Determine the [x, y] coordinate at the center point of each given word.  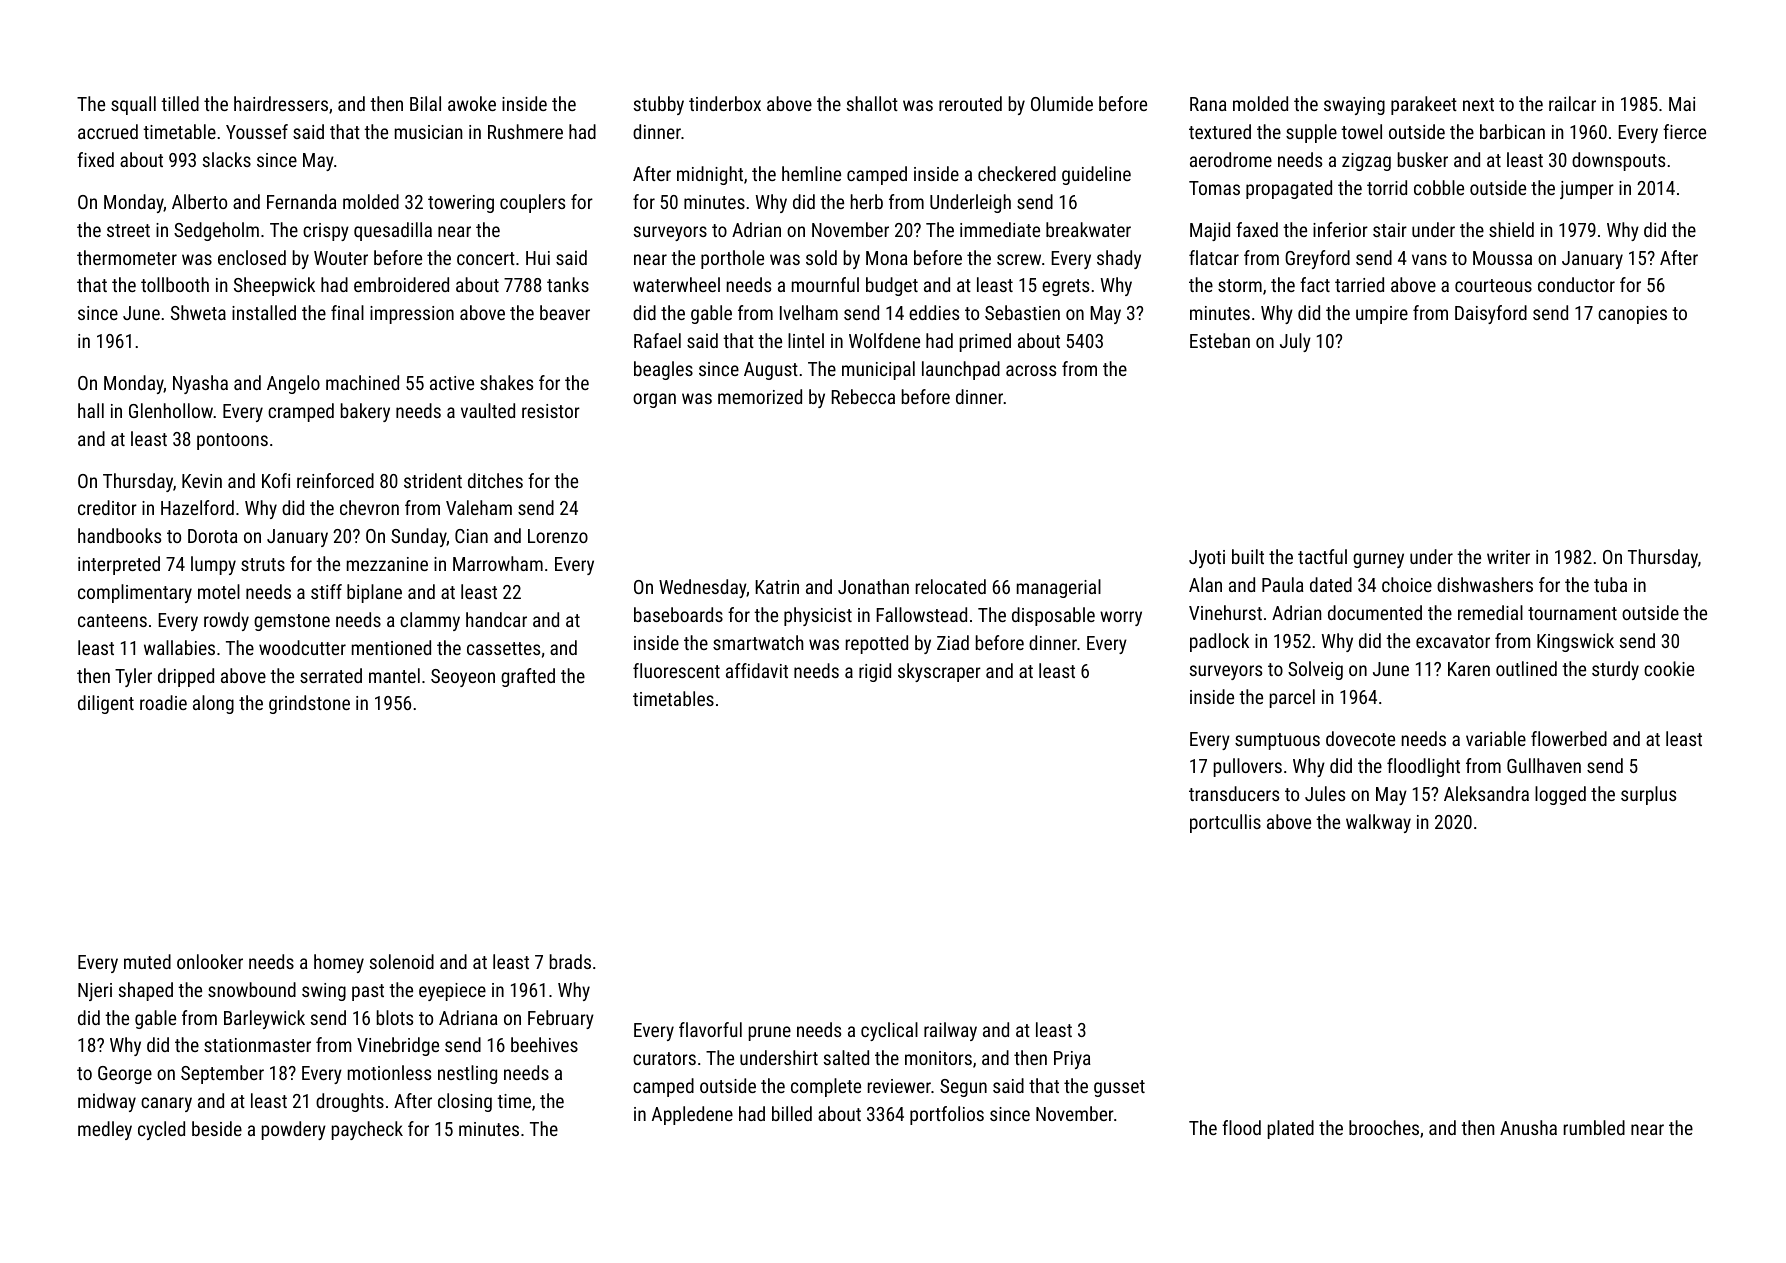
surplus [1648, 795]
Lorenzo [558, 536]
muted [147, 961]
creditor [107, 507]
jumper [1587, 190]
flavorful [710, 1029]
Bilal [425, 103]
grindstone [309, 704]
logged [1560, 795]
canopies [1632, 315]
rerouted [970, 103]
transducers [1234, 793]
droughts [350, 1102]
